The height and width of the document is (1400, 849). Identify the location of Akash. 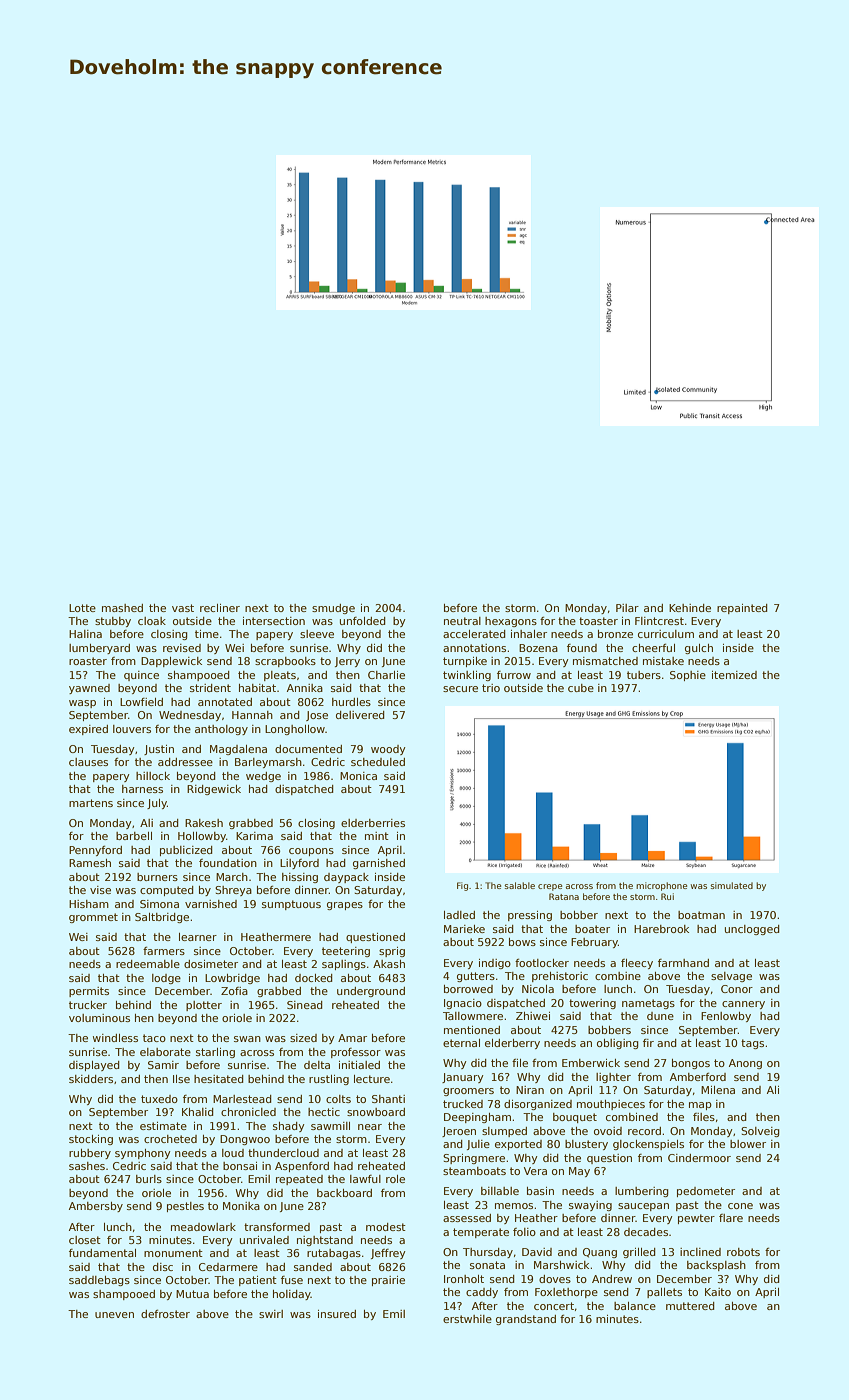
(389, 964).
